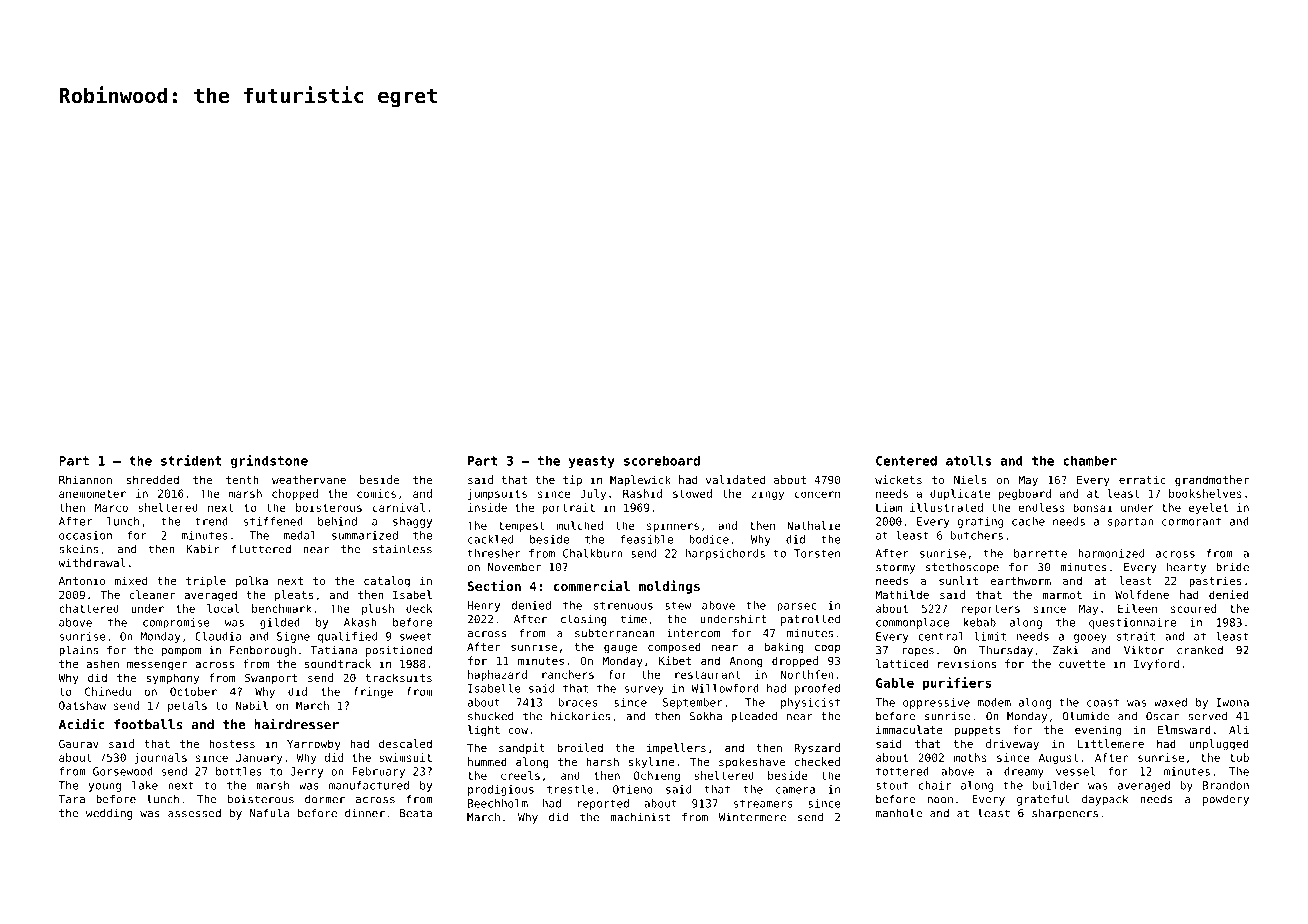  What do you see at coordinates (206, 582) in the screenshot?
I see `triple` at bounding box center [206, 582].
